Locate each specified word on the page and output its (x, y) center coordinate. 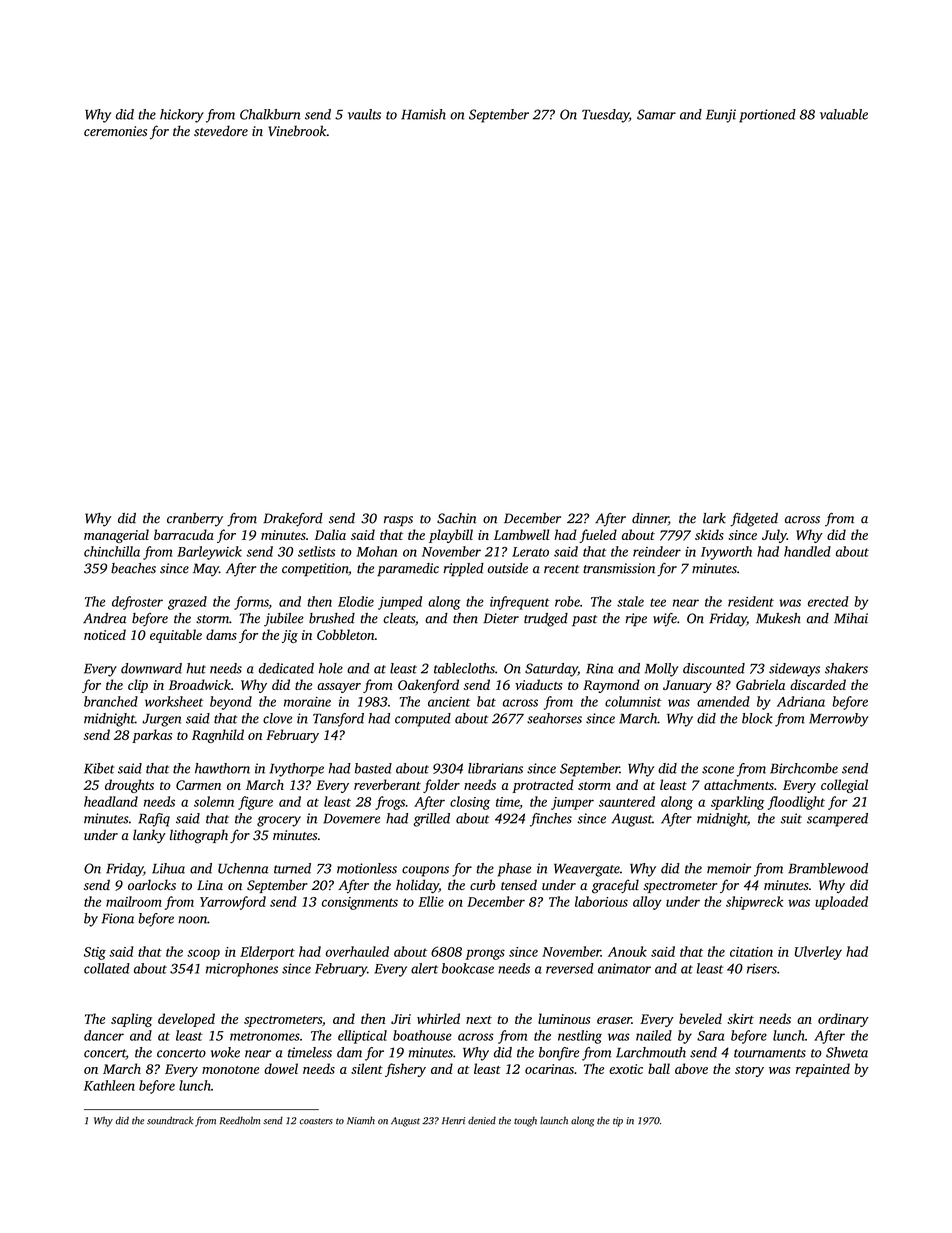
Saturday (551, 670)
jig (290, 636)
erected (828, 601)
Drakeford (293, 520)
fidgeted (754, 520)
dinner (650, 519)
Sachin (456, 518)
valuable (844, 114)
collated (107, 968)
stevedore (221, 131)
